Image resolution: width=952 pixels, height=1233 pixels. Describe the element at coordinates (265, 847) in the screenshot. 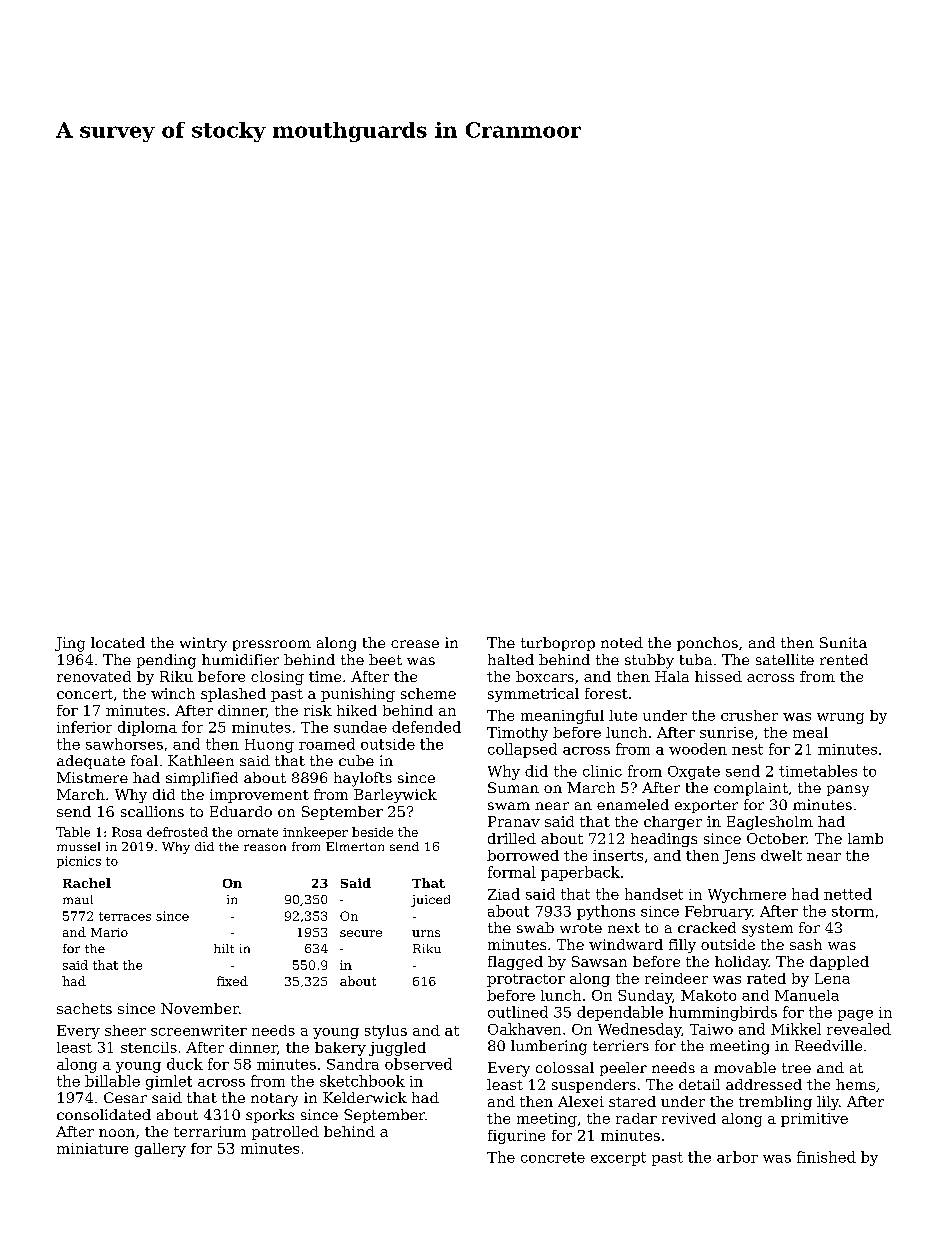

I see `reason` at that location.
